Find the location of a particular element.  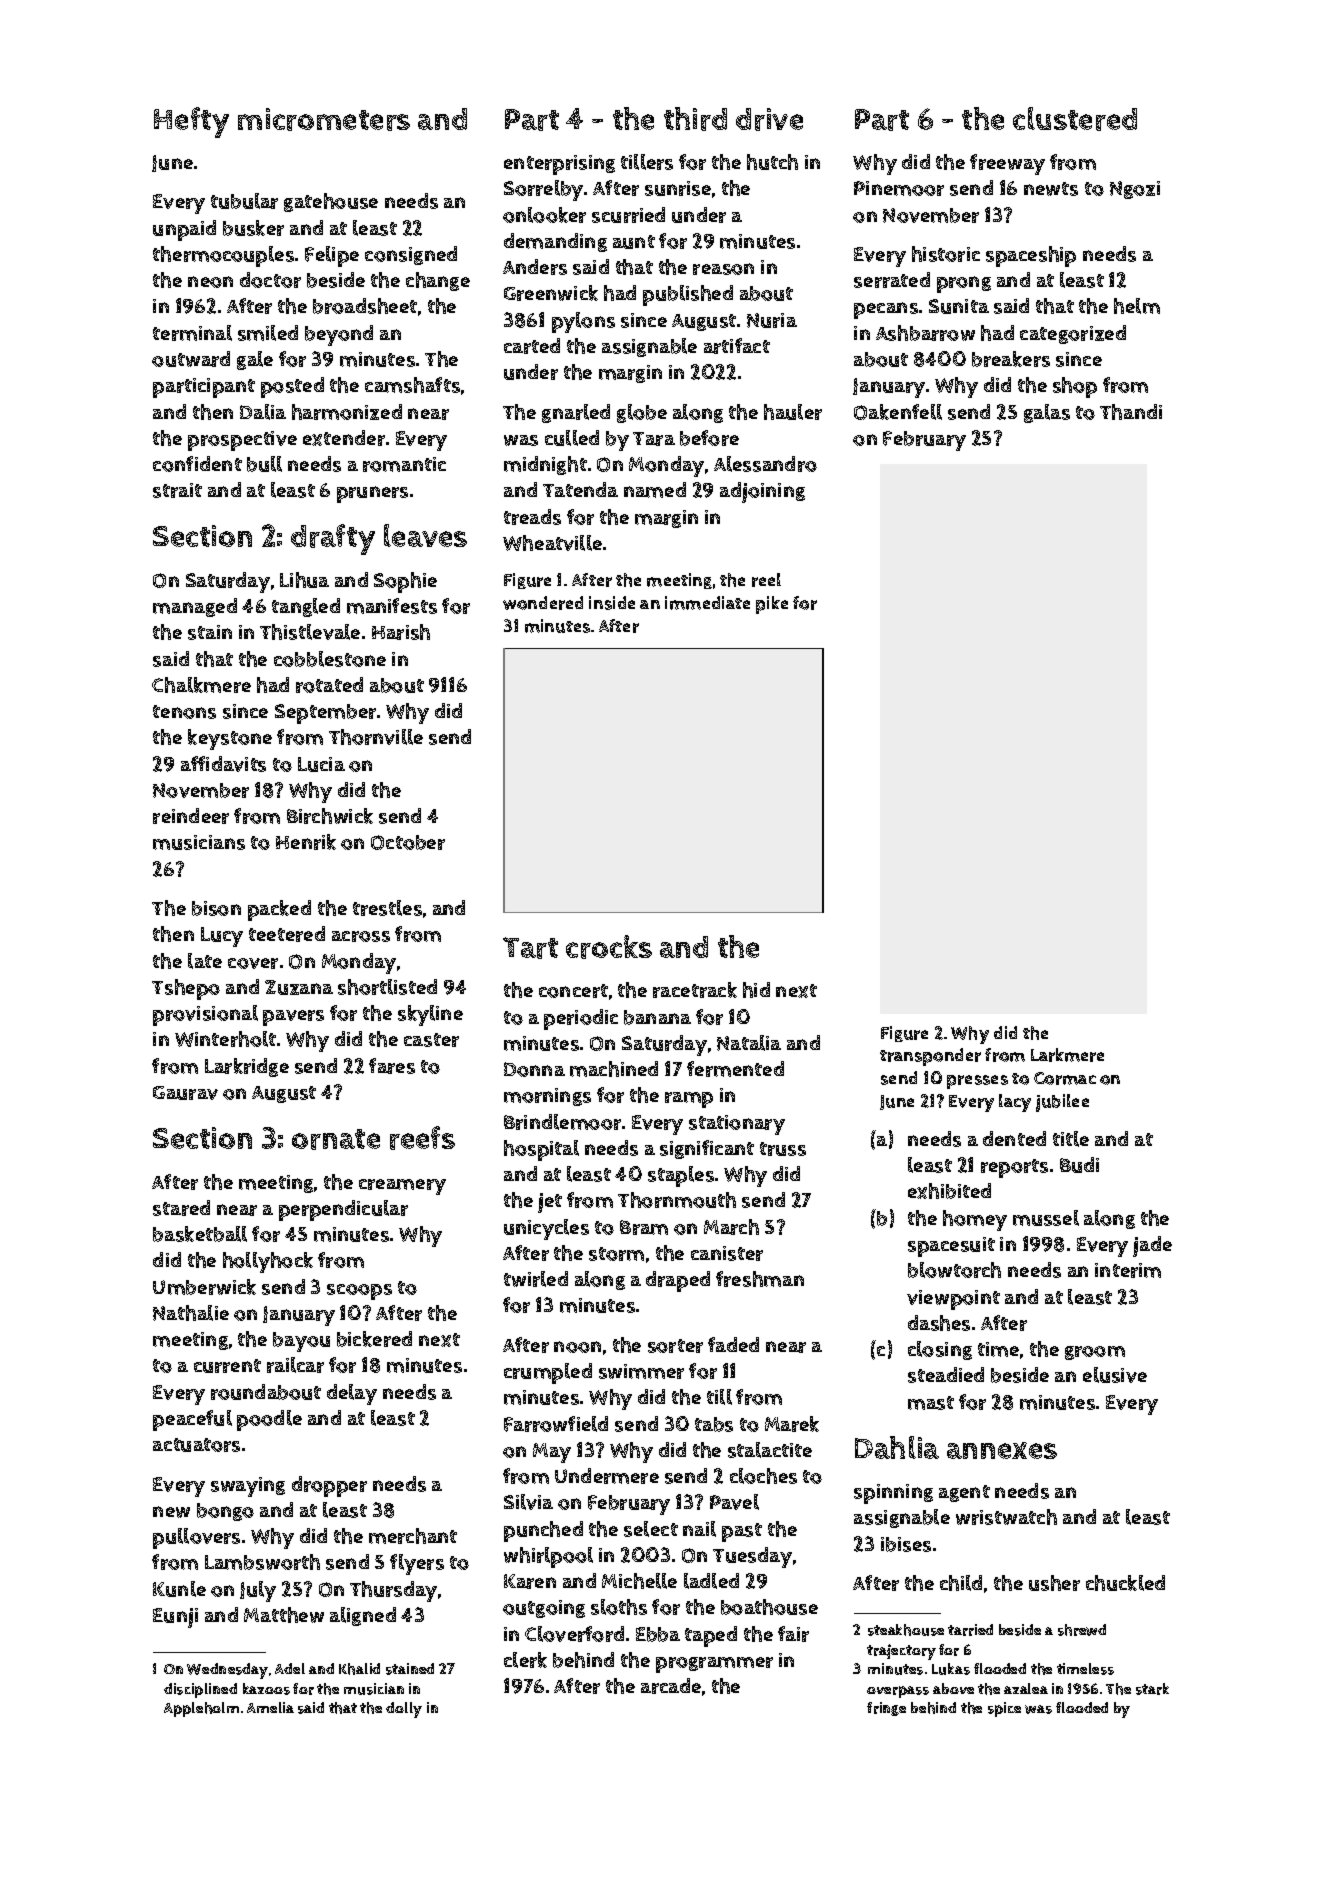

third is located at coordinates (695, 119).
